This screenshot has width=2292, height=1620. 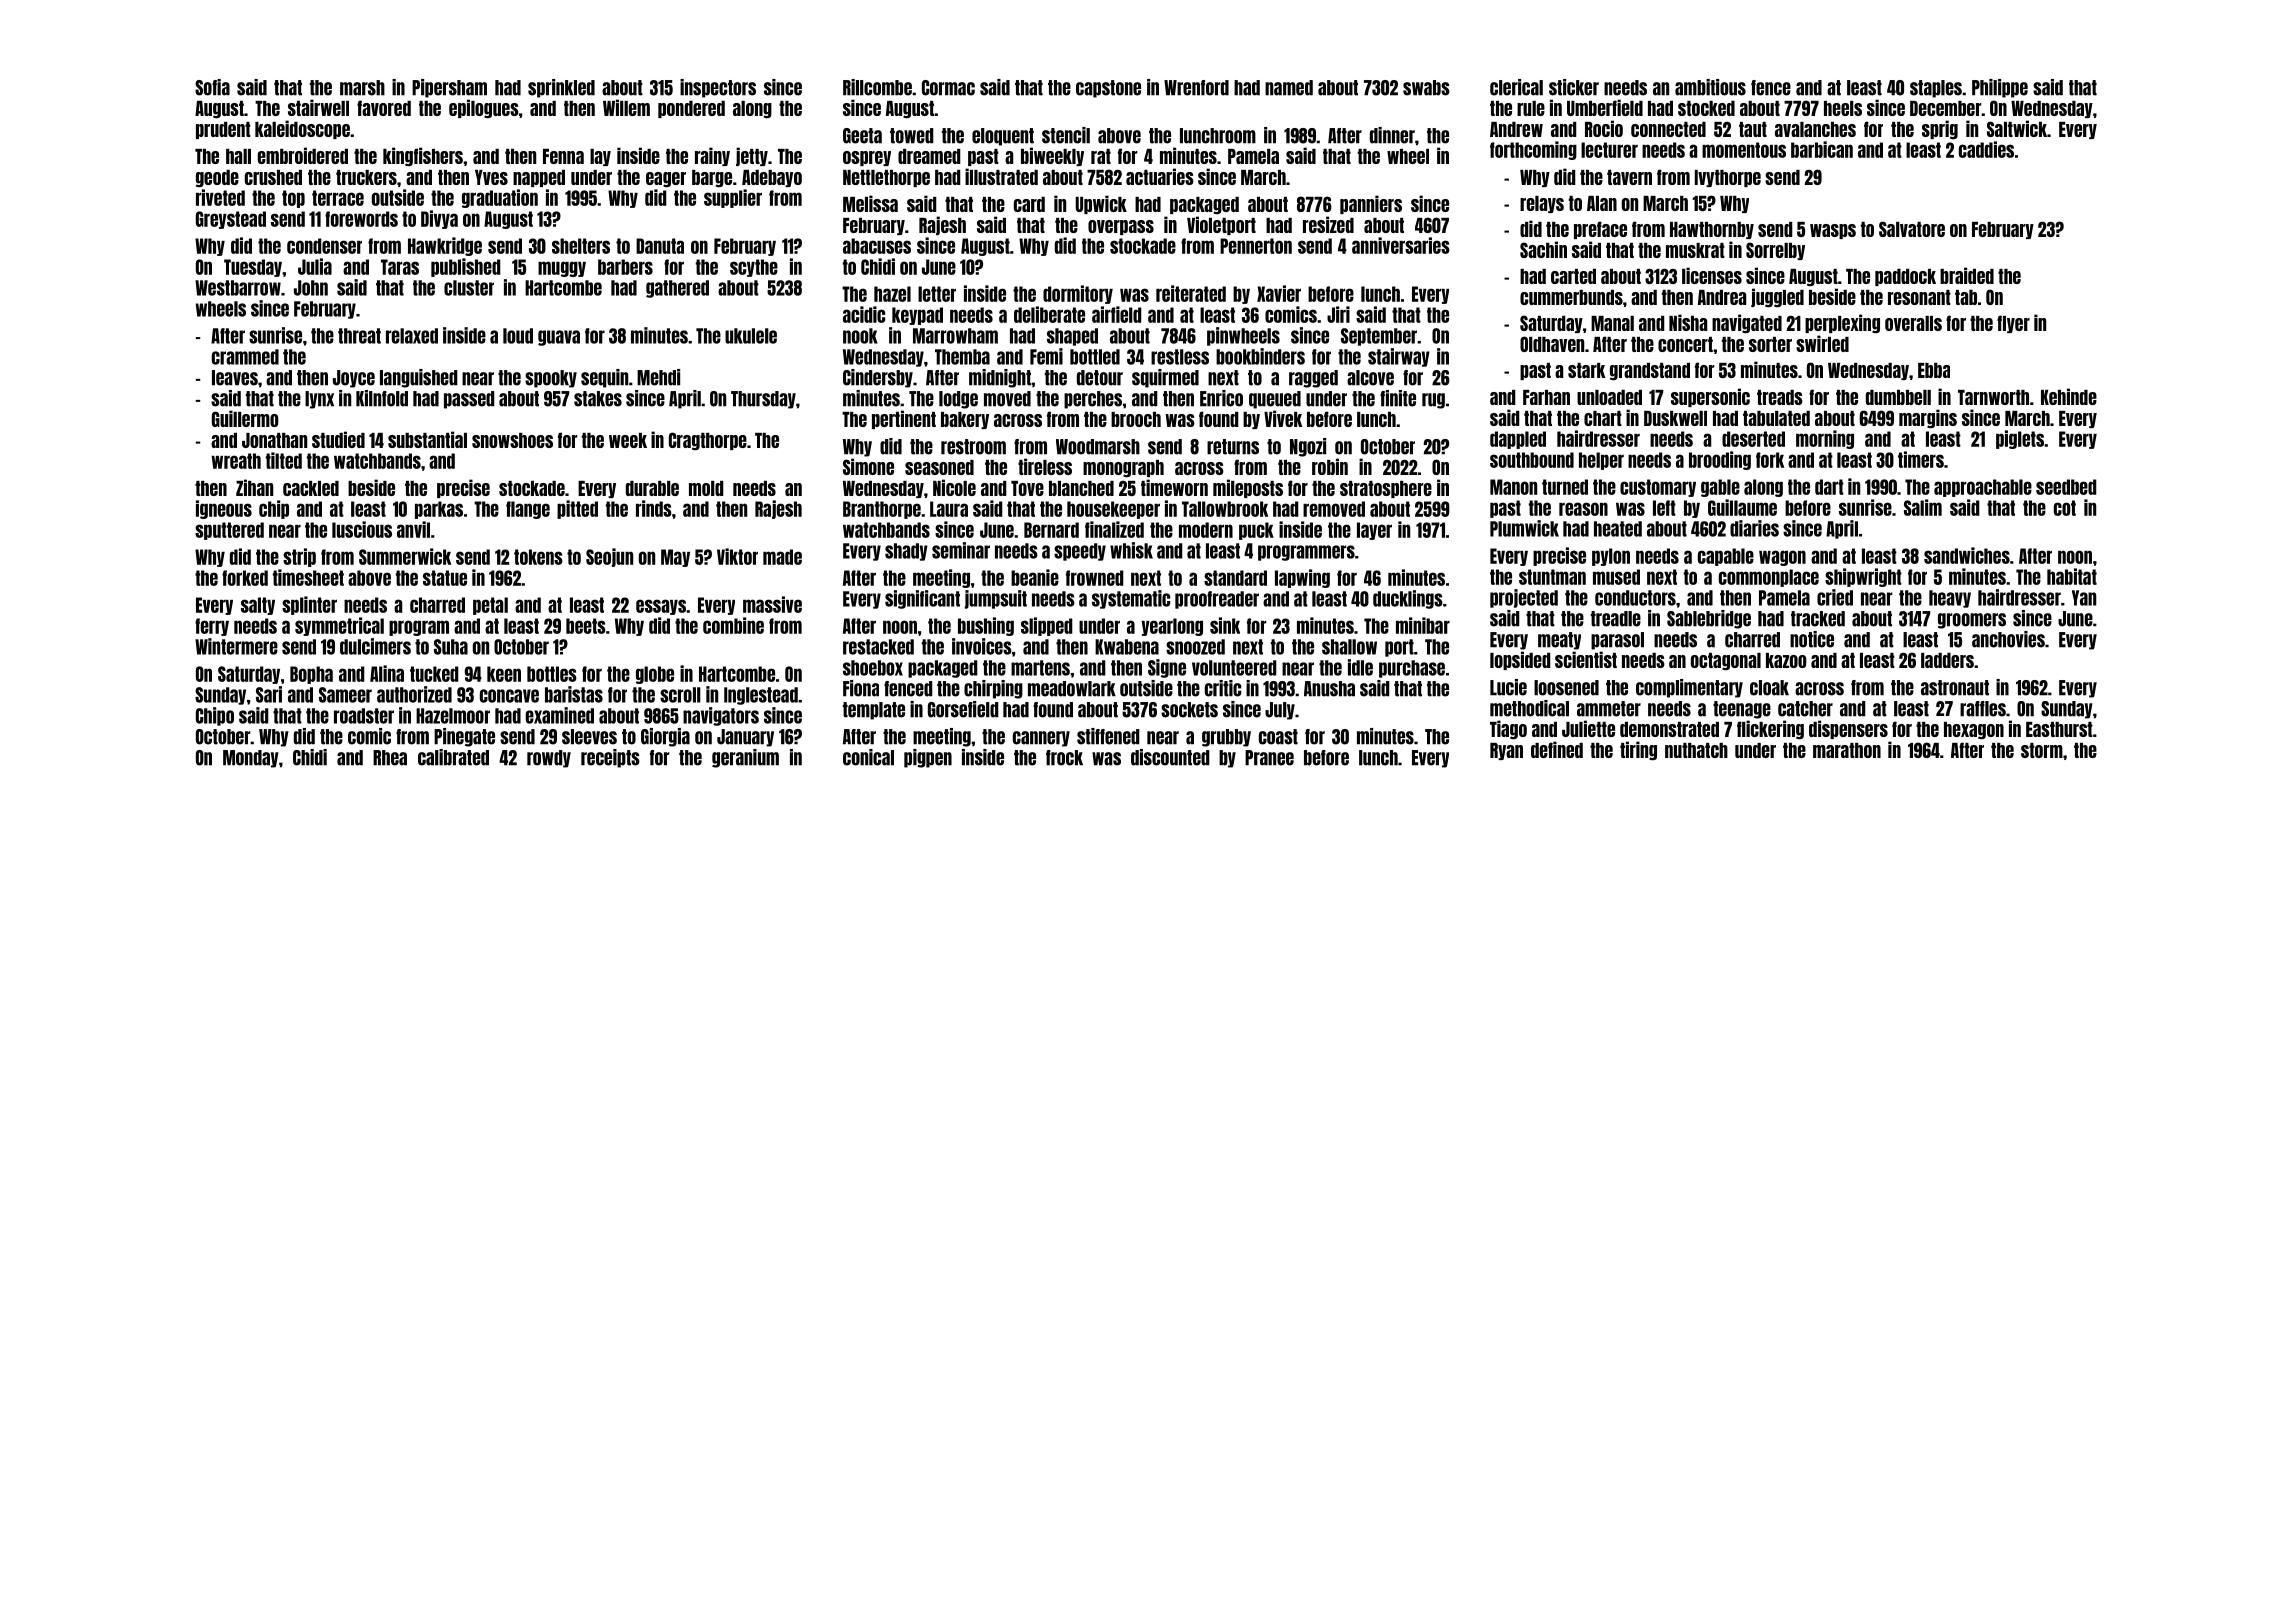 What do you see at coordinates (1710, 87) in the screenshot?
I see `ambitious` at bounding box center [1710, 87].
